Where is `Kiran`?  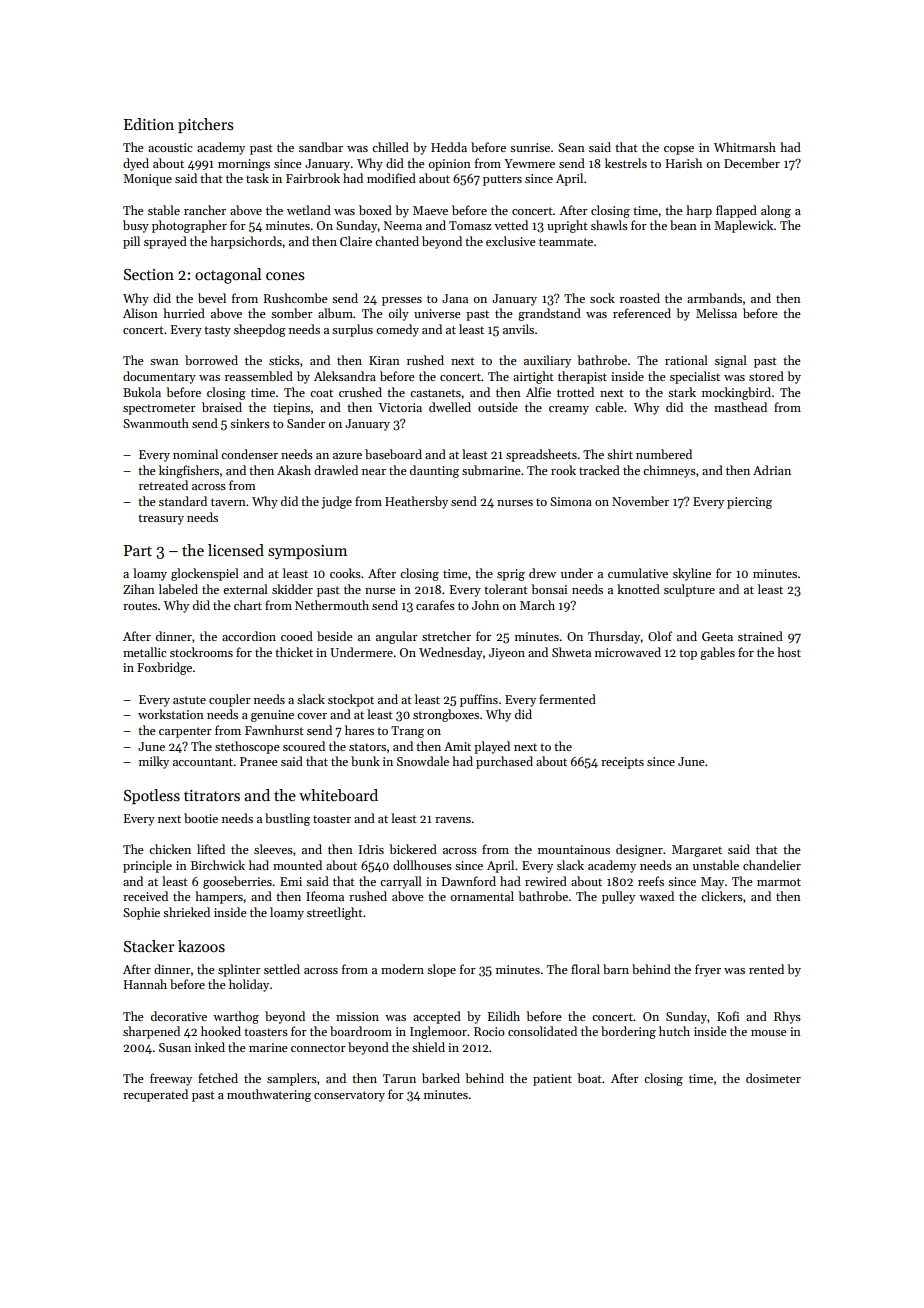
Kiran is located at coordinates (384, 360).
